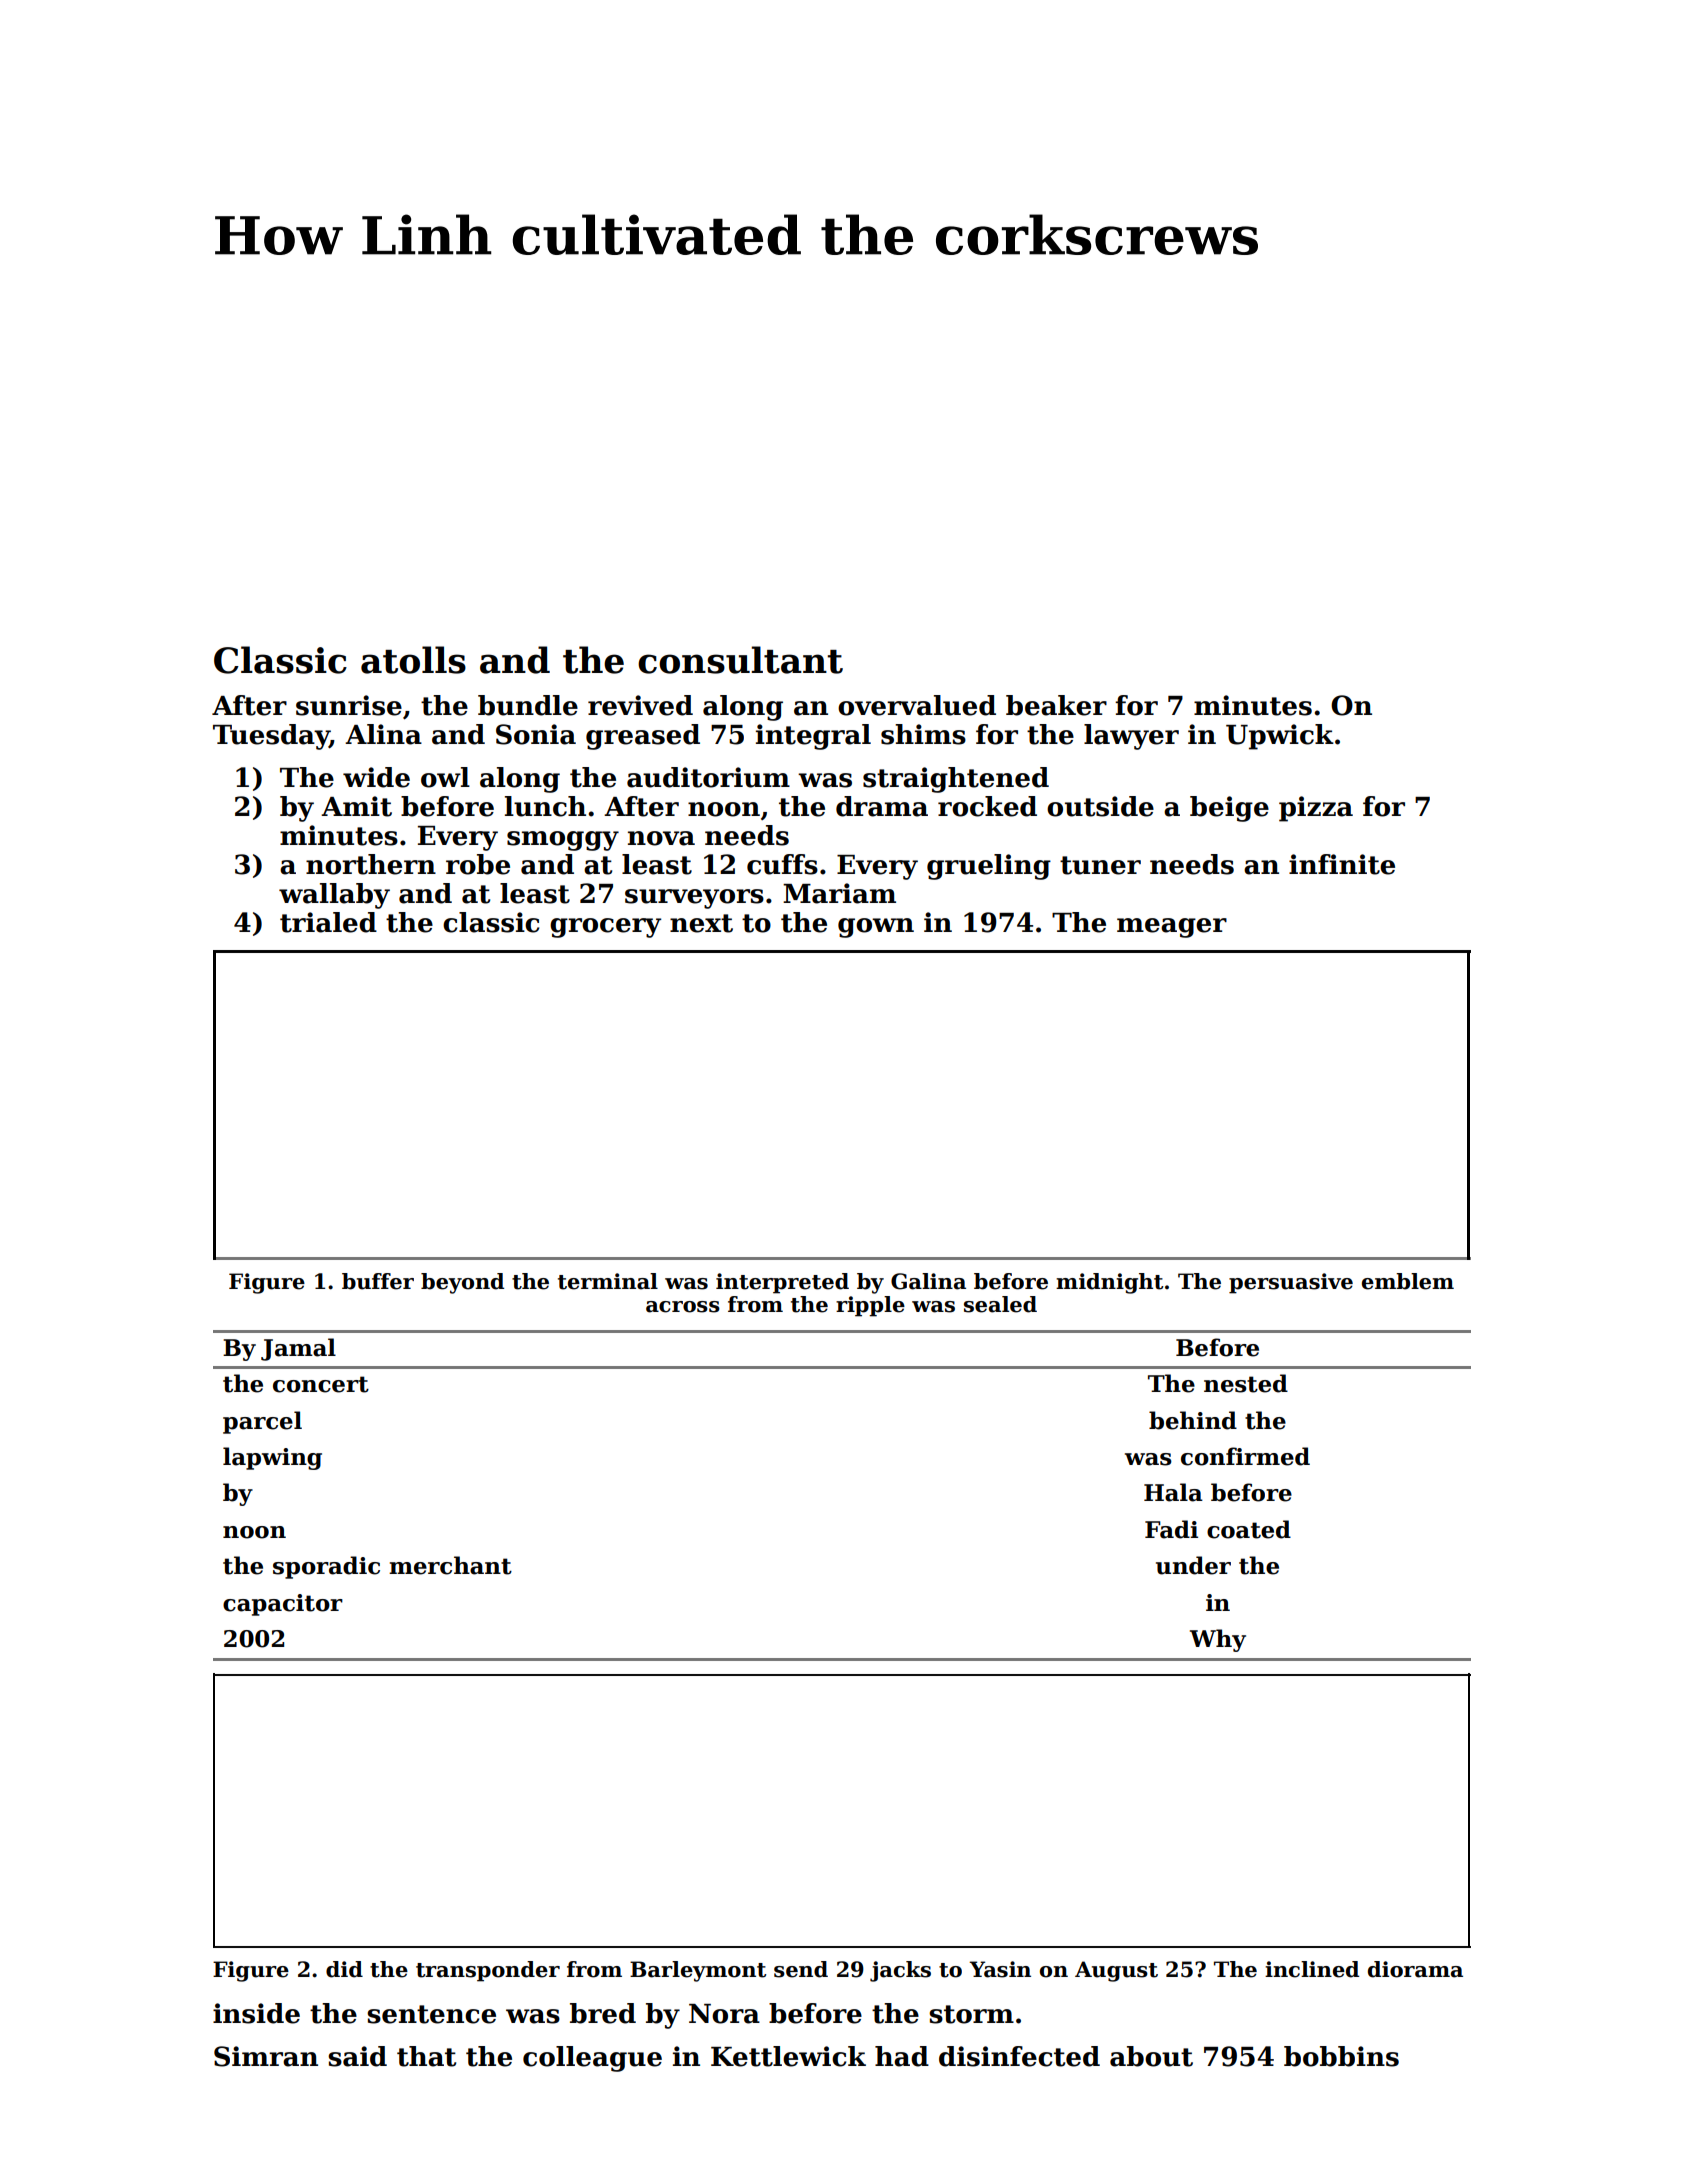 The image size is (1683, 2178). What do you see at coordinates (283, 1605) in the document?
I see `capacitor` at bounding box center [283, 1605].
